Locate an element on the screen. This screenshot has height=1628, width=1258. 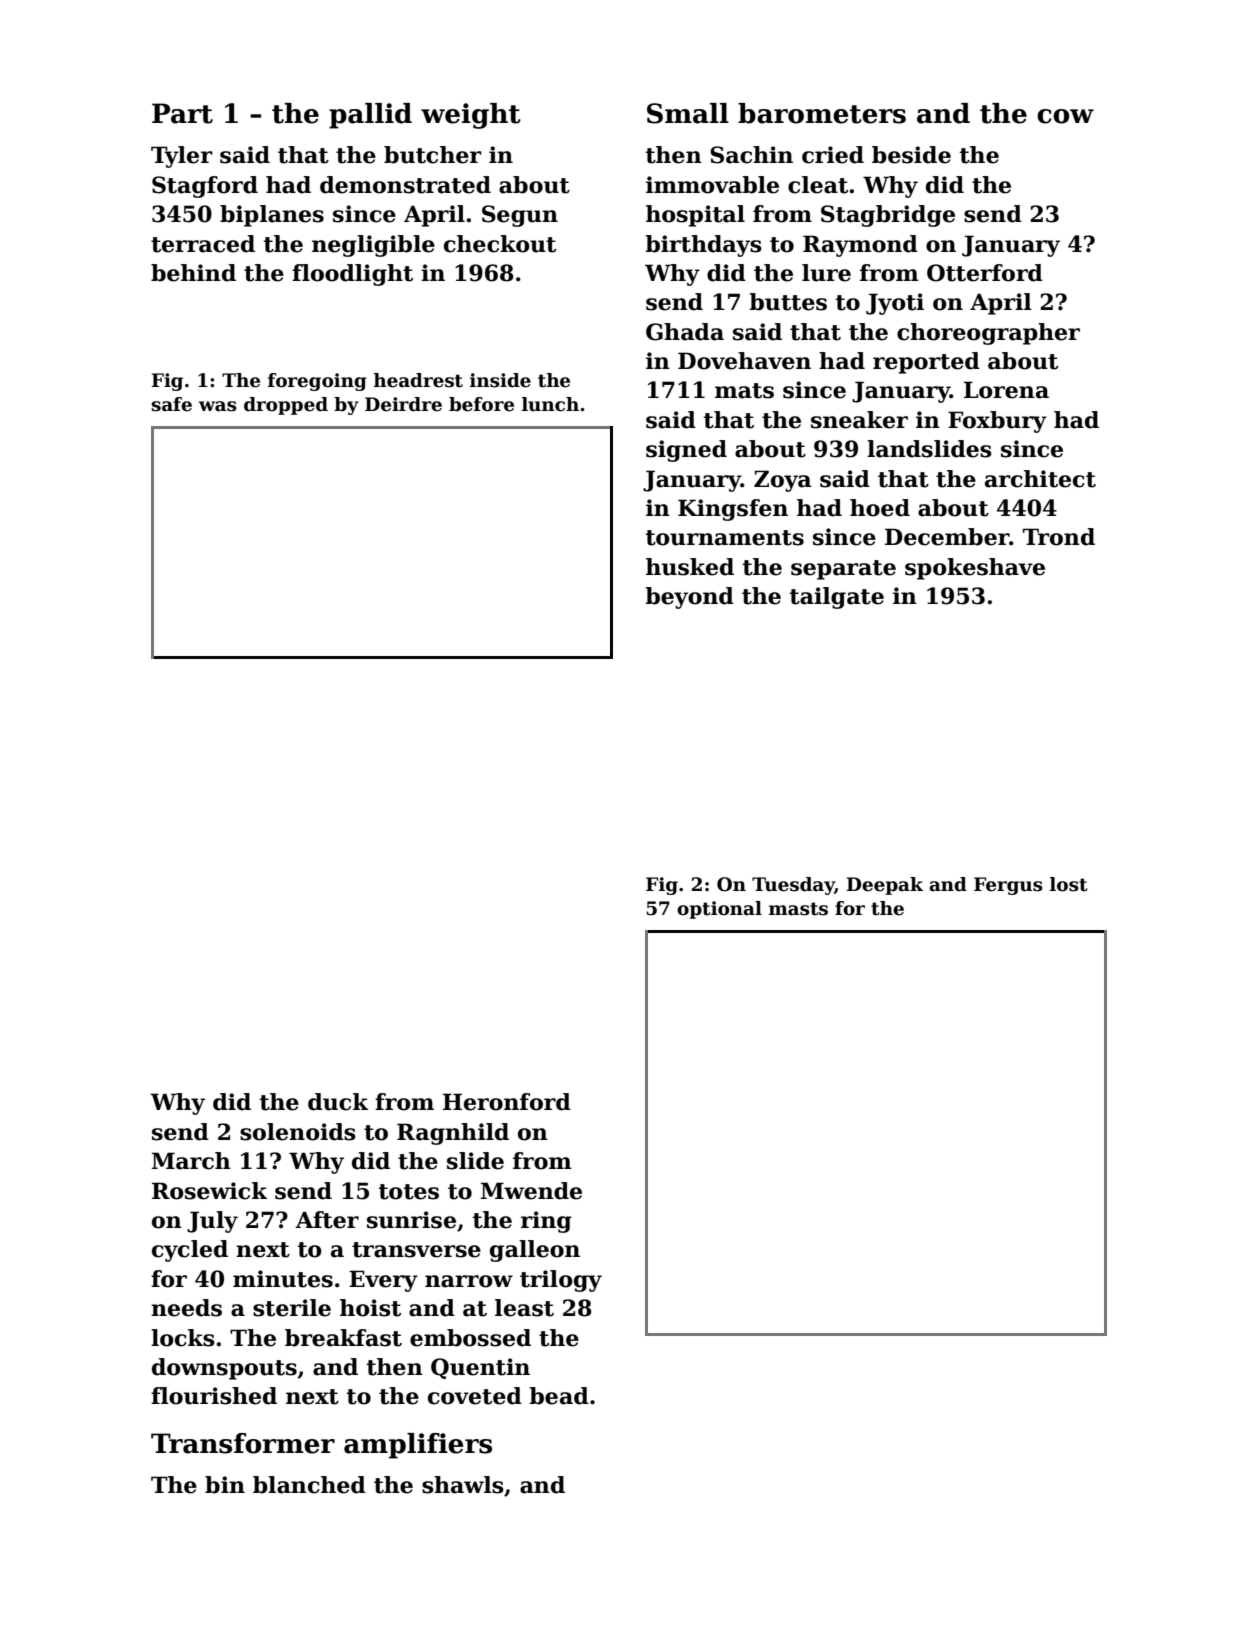
blanched is located at coordinates (309, 1485).
